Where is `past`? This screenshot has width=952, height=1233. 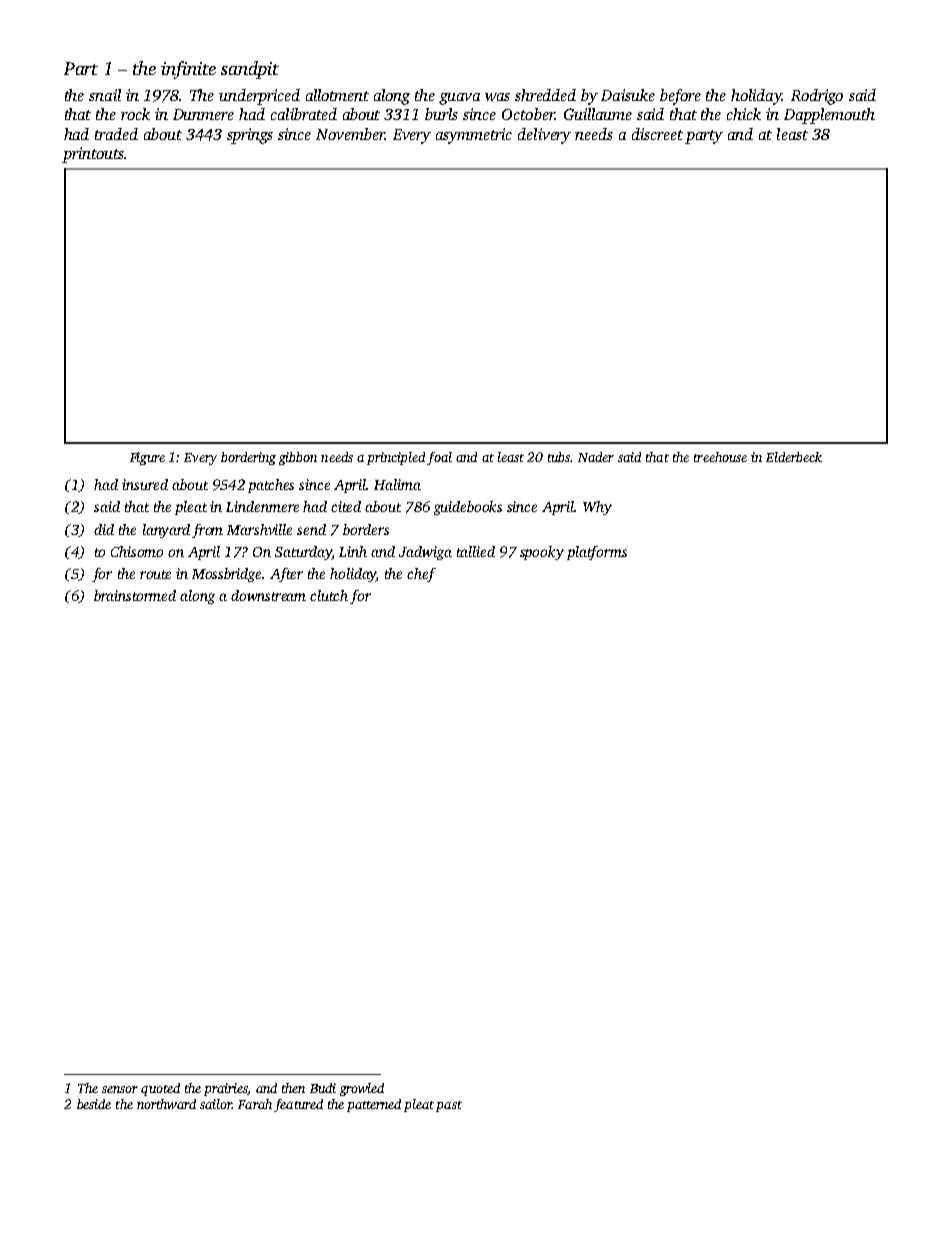 past is located at coordinates (449, 1106).
